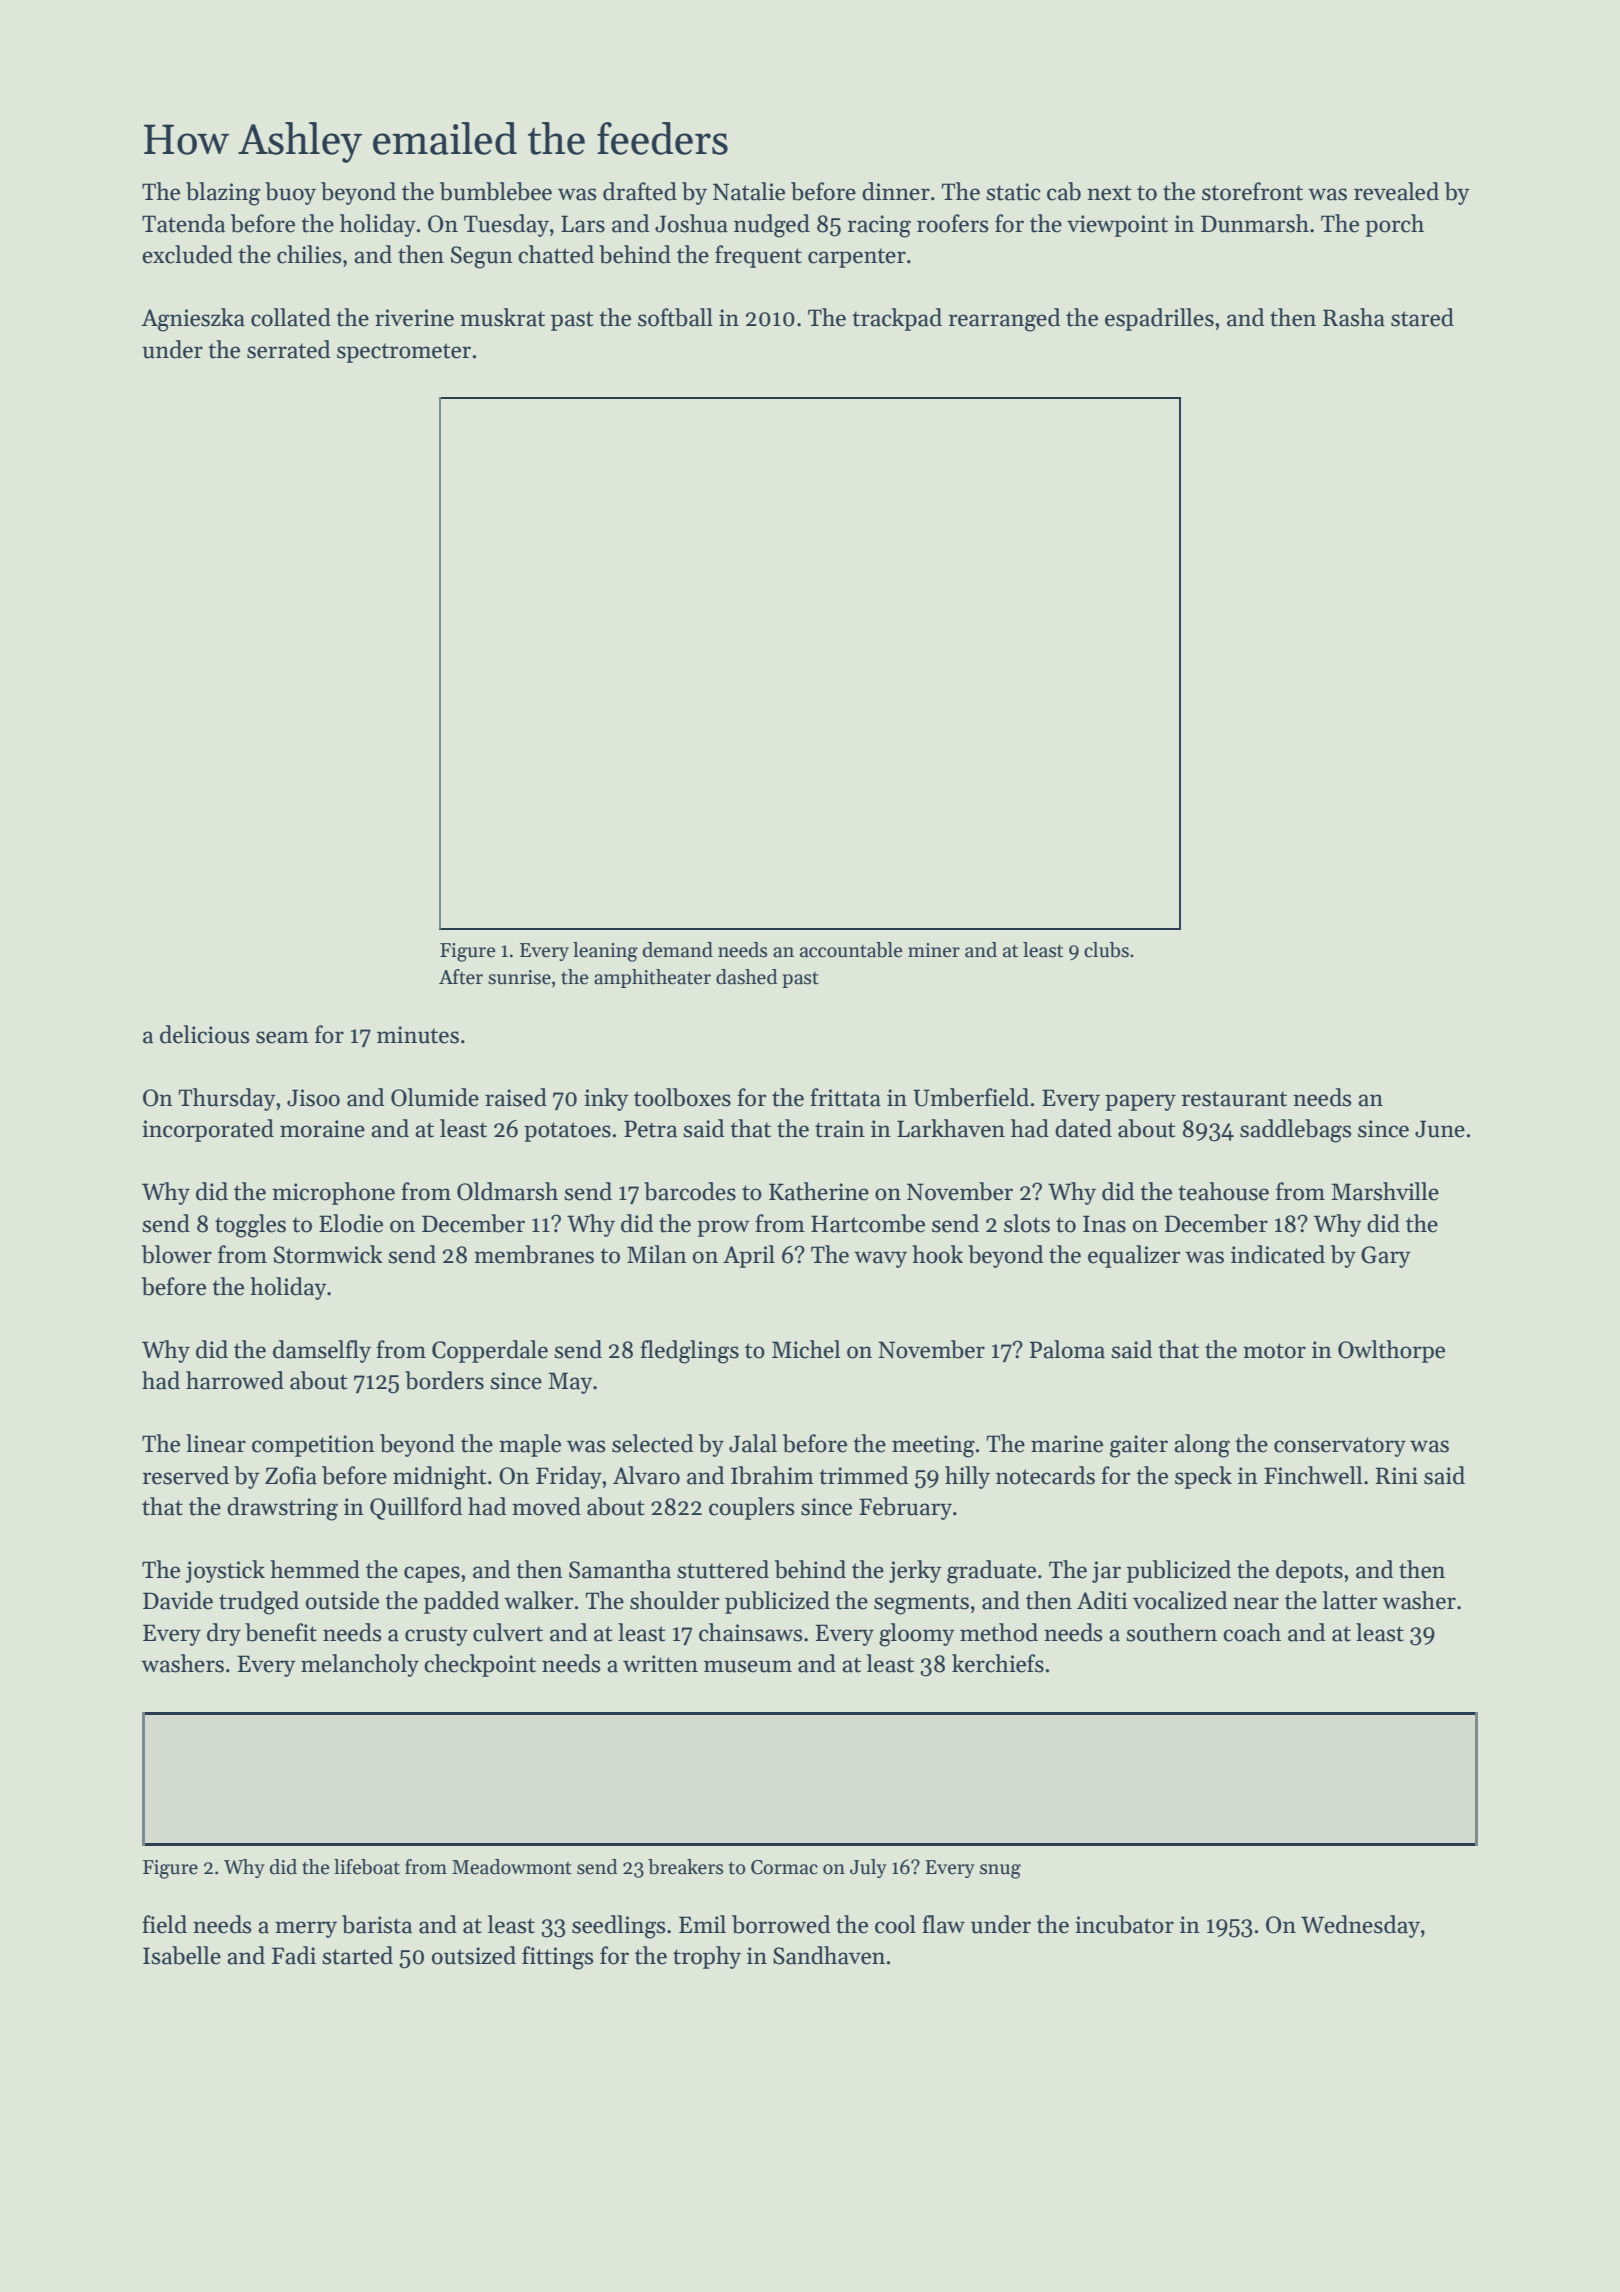 This screenshot has height=2292, width=1620. Describe the element at coordinates (896, 191) in the screenshot. I see `dinner` at that location.
